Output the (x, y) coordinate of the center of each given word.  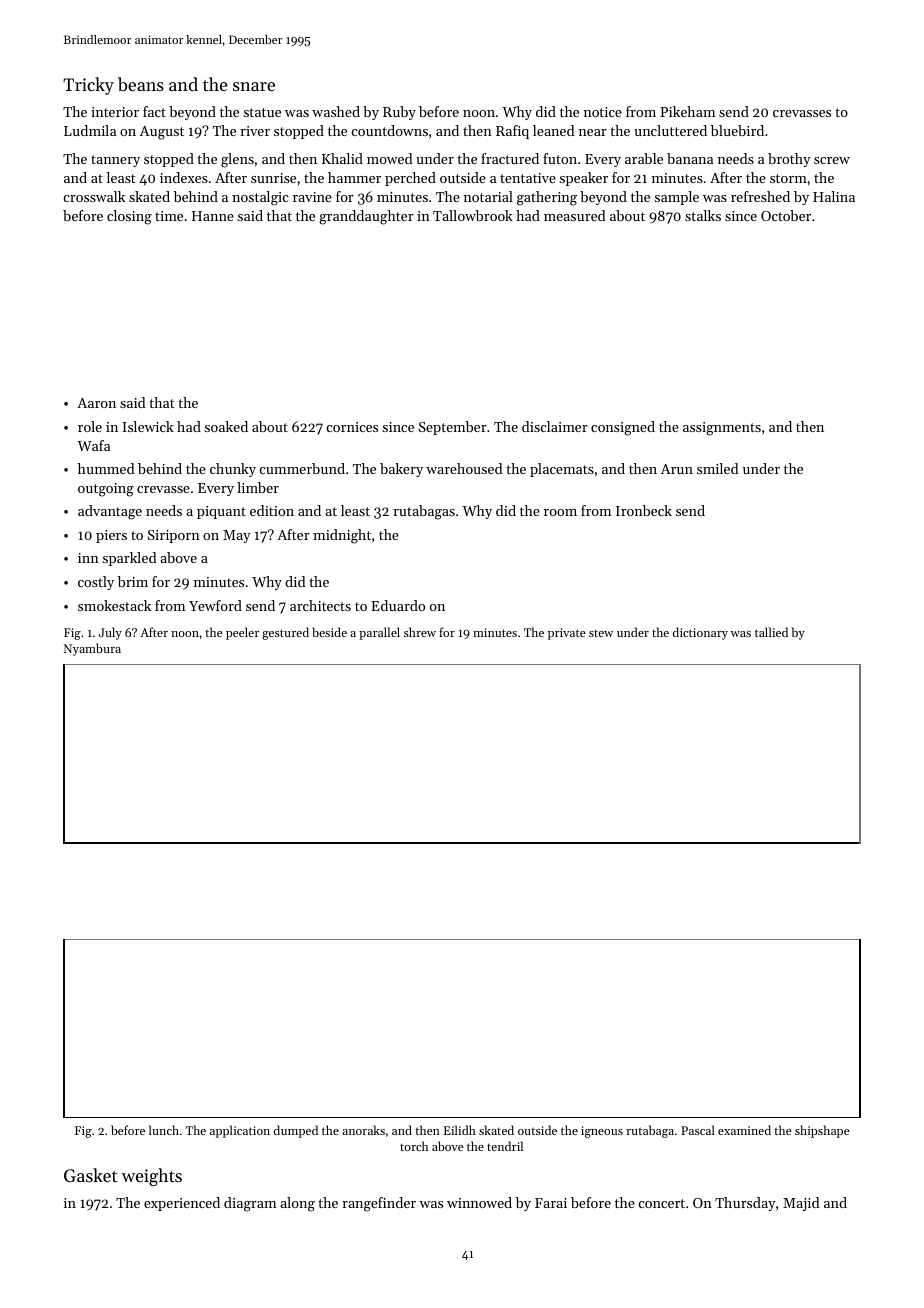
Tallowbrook (473, 215)
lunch (164, 1130)
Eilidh (460, 1130)
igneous (602, 1132)
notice (603, 112)
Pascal (698, 1130)
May (237, 536)
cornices (352, 427)
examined (744, 1130)
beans (141, 84)
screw (832, 160)
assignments (722, 429)
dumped (296, 1131)
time (169, 216)
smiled (718, 468)
